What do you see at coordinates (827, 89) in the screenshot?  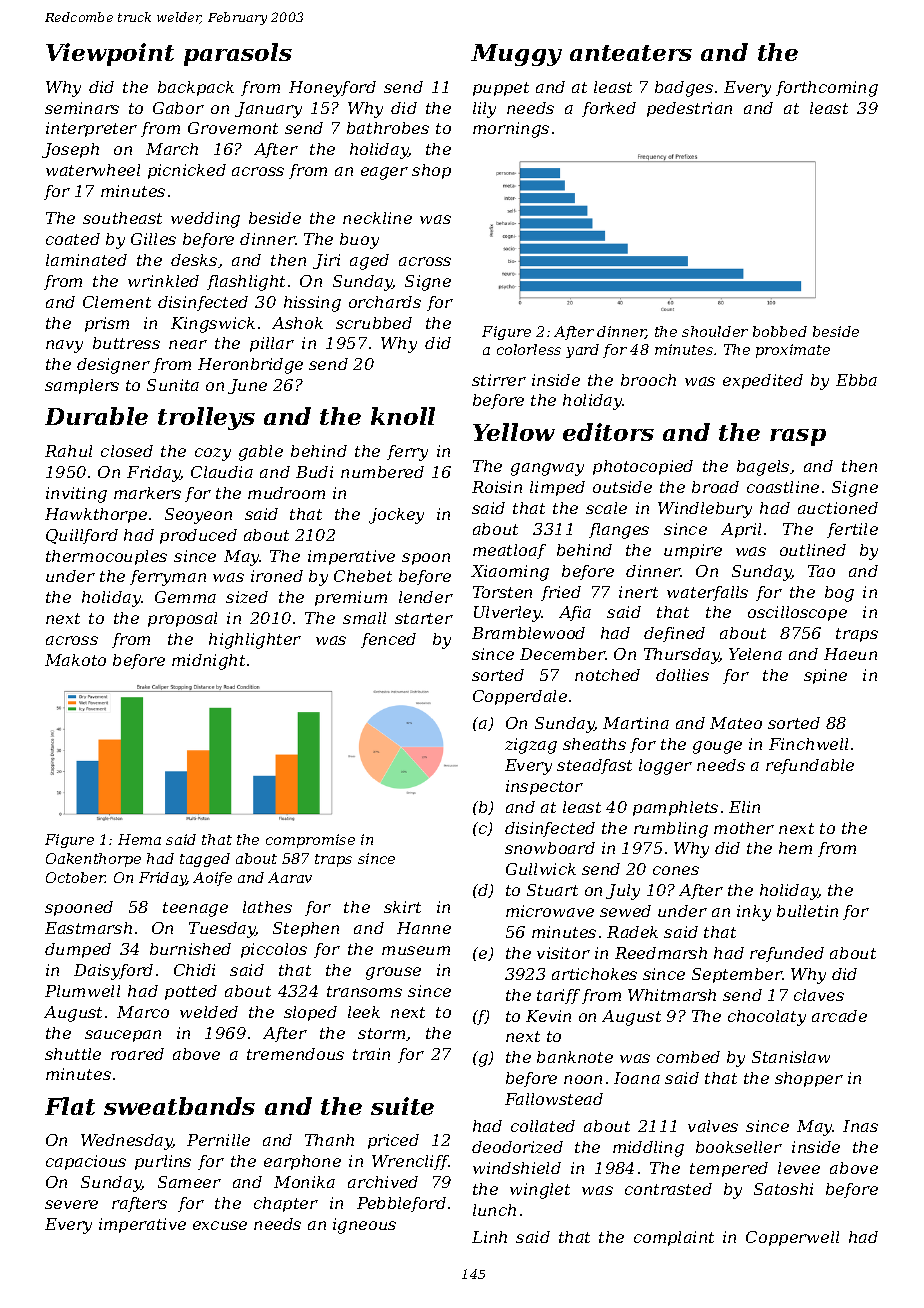 I see `forthcoming` at bounding box center [827, 89].
